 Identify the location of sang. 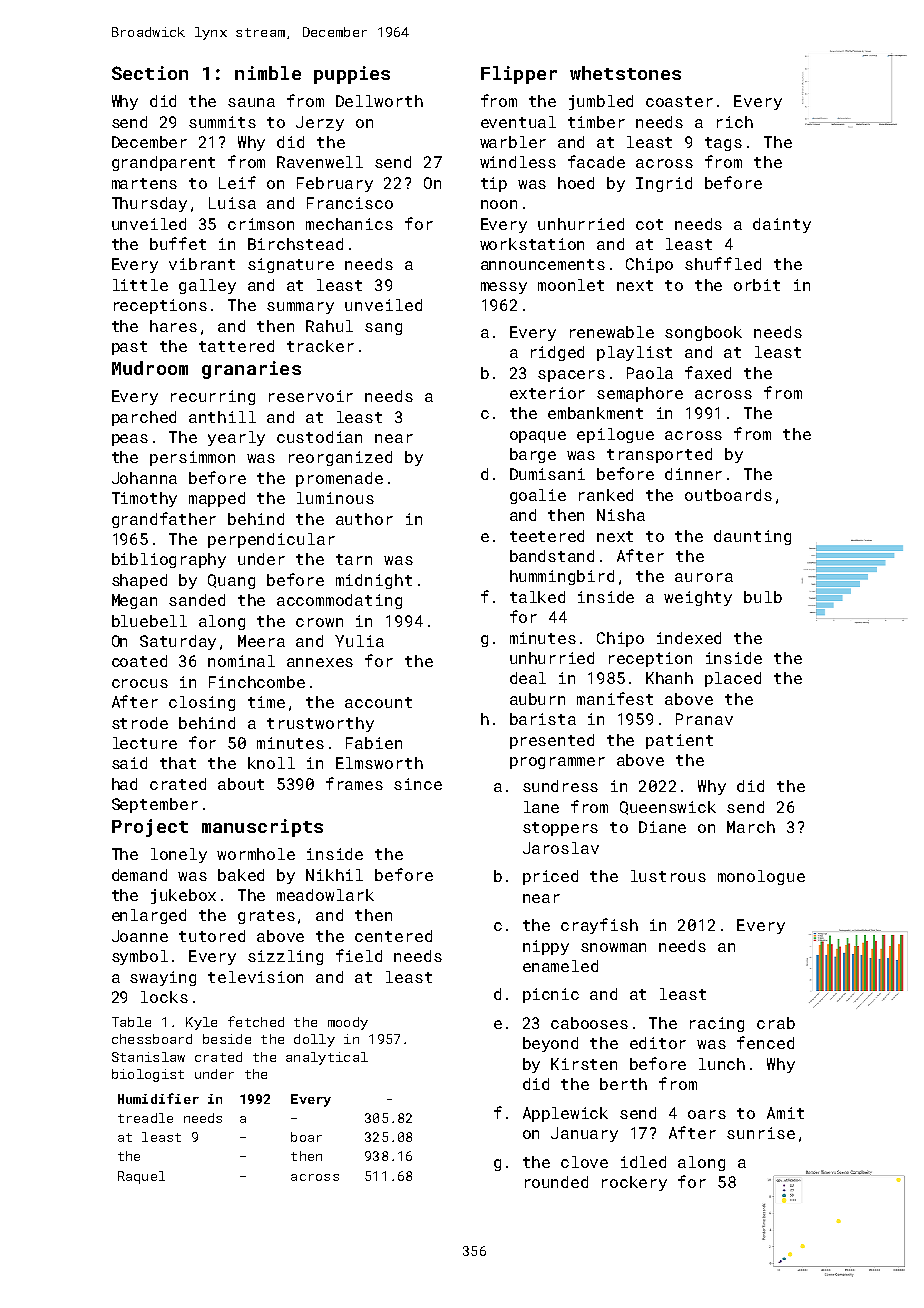
(383, 329).
